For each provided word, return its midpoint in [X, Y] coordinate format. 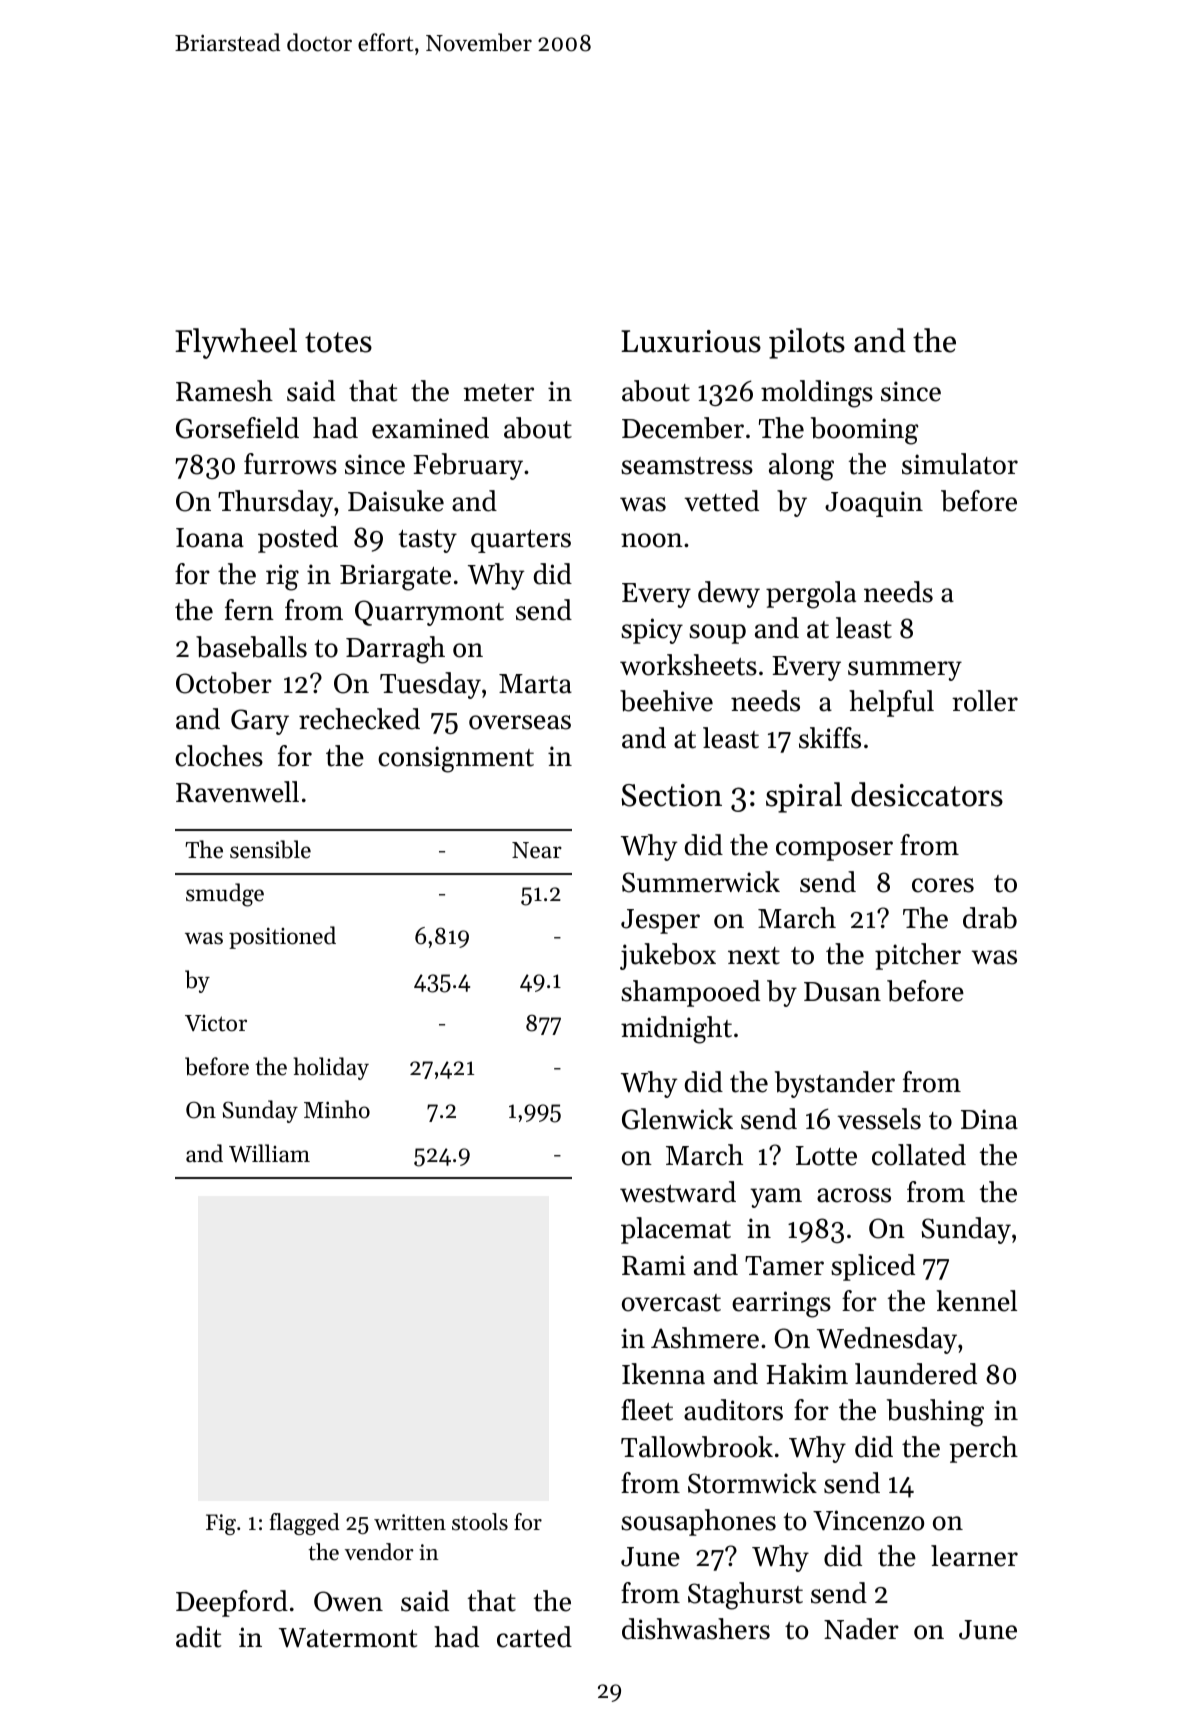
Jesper [660, 921]
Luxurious [691, 341]
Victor [216, 1023]
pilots [807, 343]
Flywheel [236, 343]
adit [198, 1637]
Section [671, 795]
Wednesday [887, 1340]
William [269, 1153]
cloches [219, 756]
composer [834, 851]
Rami [654, 1265]
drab [990, 918]
